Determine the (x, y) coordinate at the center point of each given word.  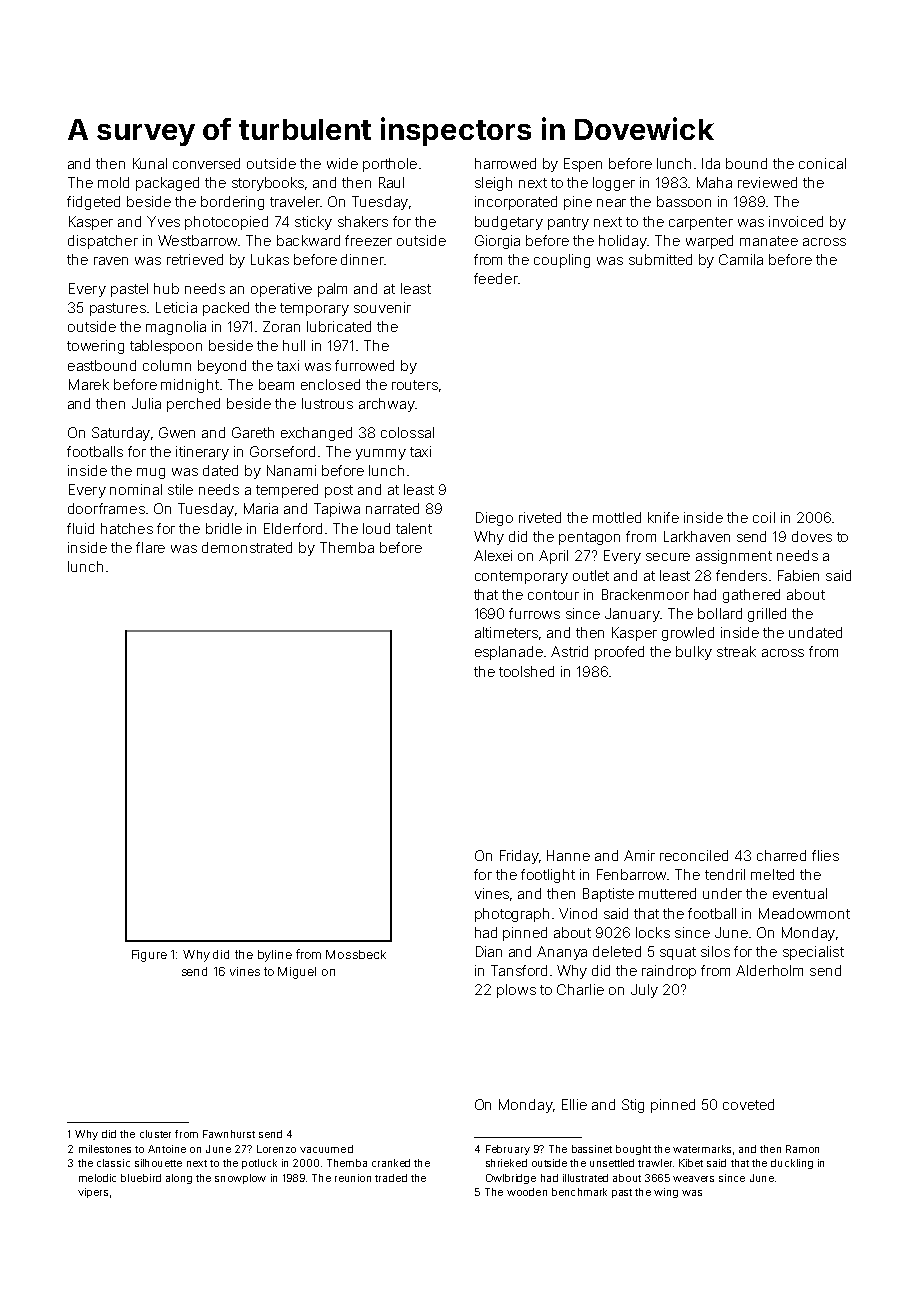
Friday (519, 857)
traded (391, 1178)
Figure (149, 956)
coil (764, 517)
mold (113, 182)
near (611, 203)
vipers (93, 1193)
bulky (694, 653)
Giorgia (497, 242)
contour (553, 595)
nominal (136, 489)
